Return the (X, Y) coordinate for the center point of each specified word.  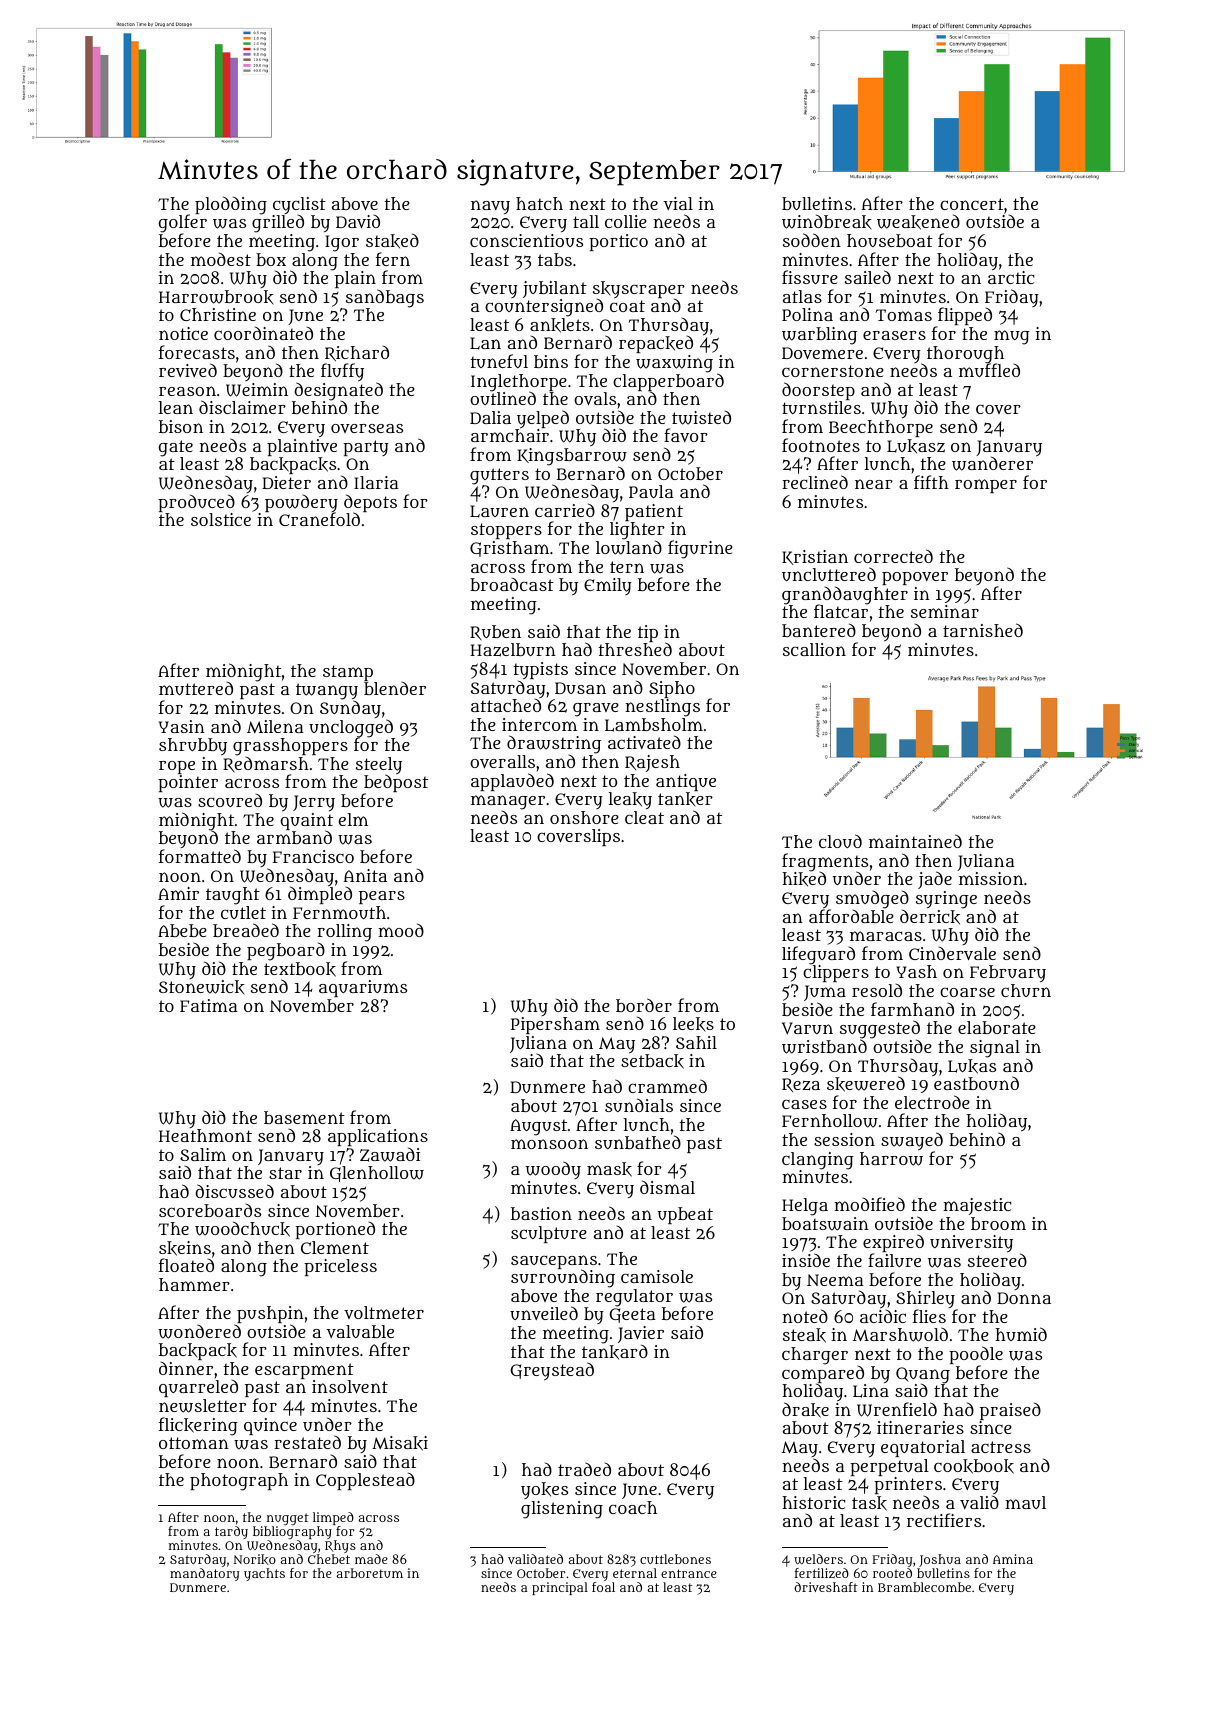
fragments (825, 862)
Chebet (329, 1559)
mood (401, 930)
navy (490, 207)
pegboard (286, 951)
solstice (221, 519)
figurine (700, 549)
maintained (915, 841)
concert (972, 204)
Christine (218, 314)
